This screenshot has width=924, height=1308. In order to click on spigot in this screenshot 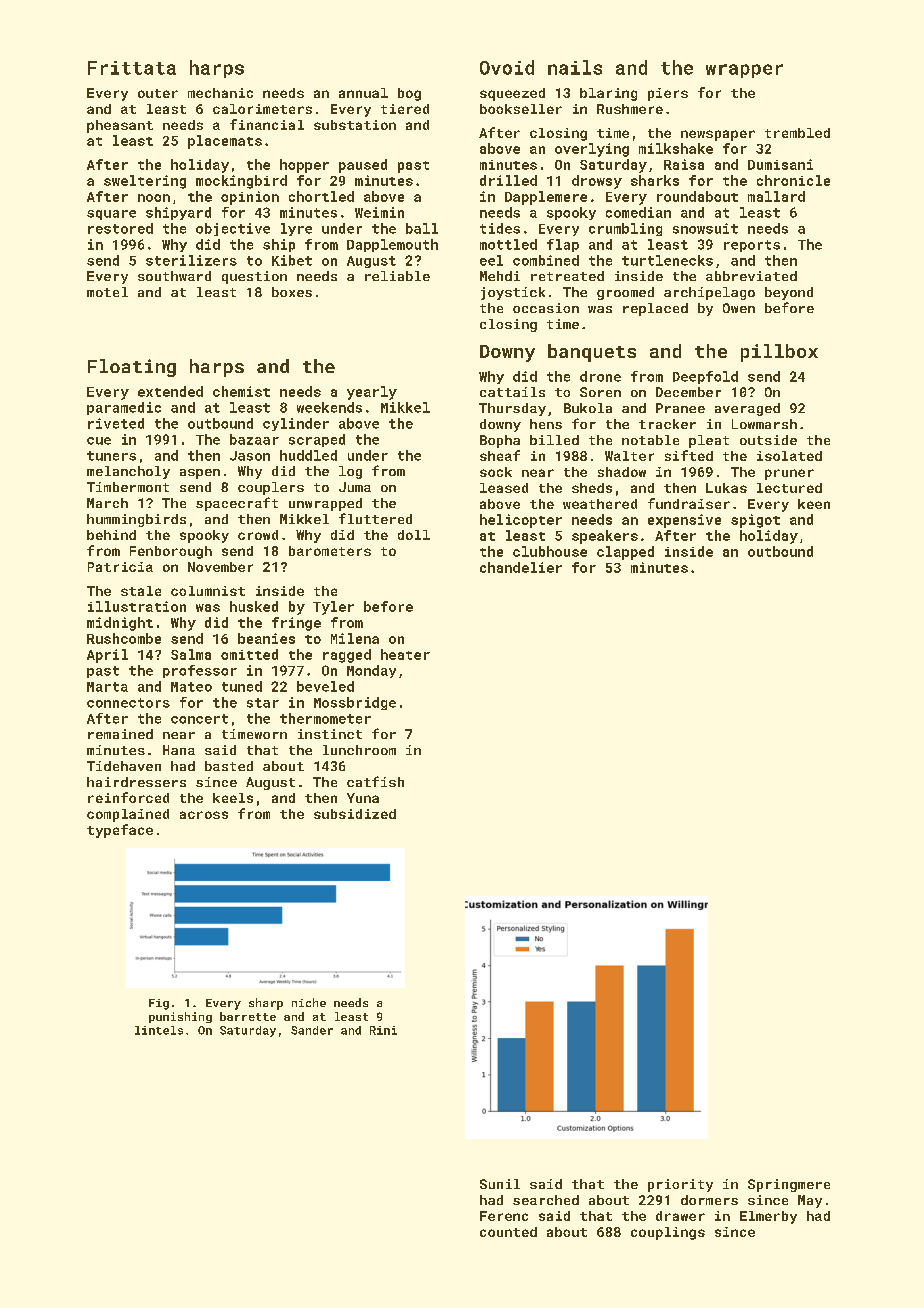, I will do `click(755, 521)`.
